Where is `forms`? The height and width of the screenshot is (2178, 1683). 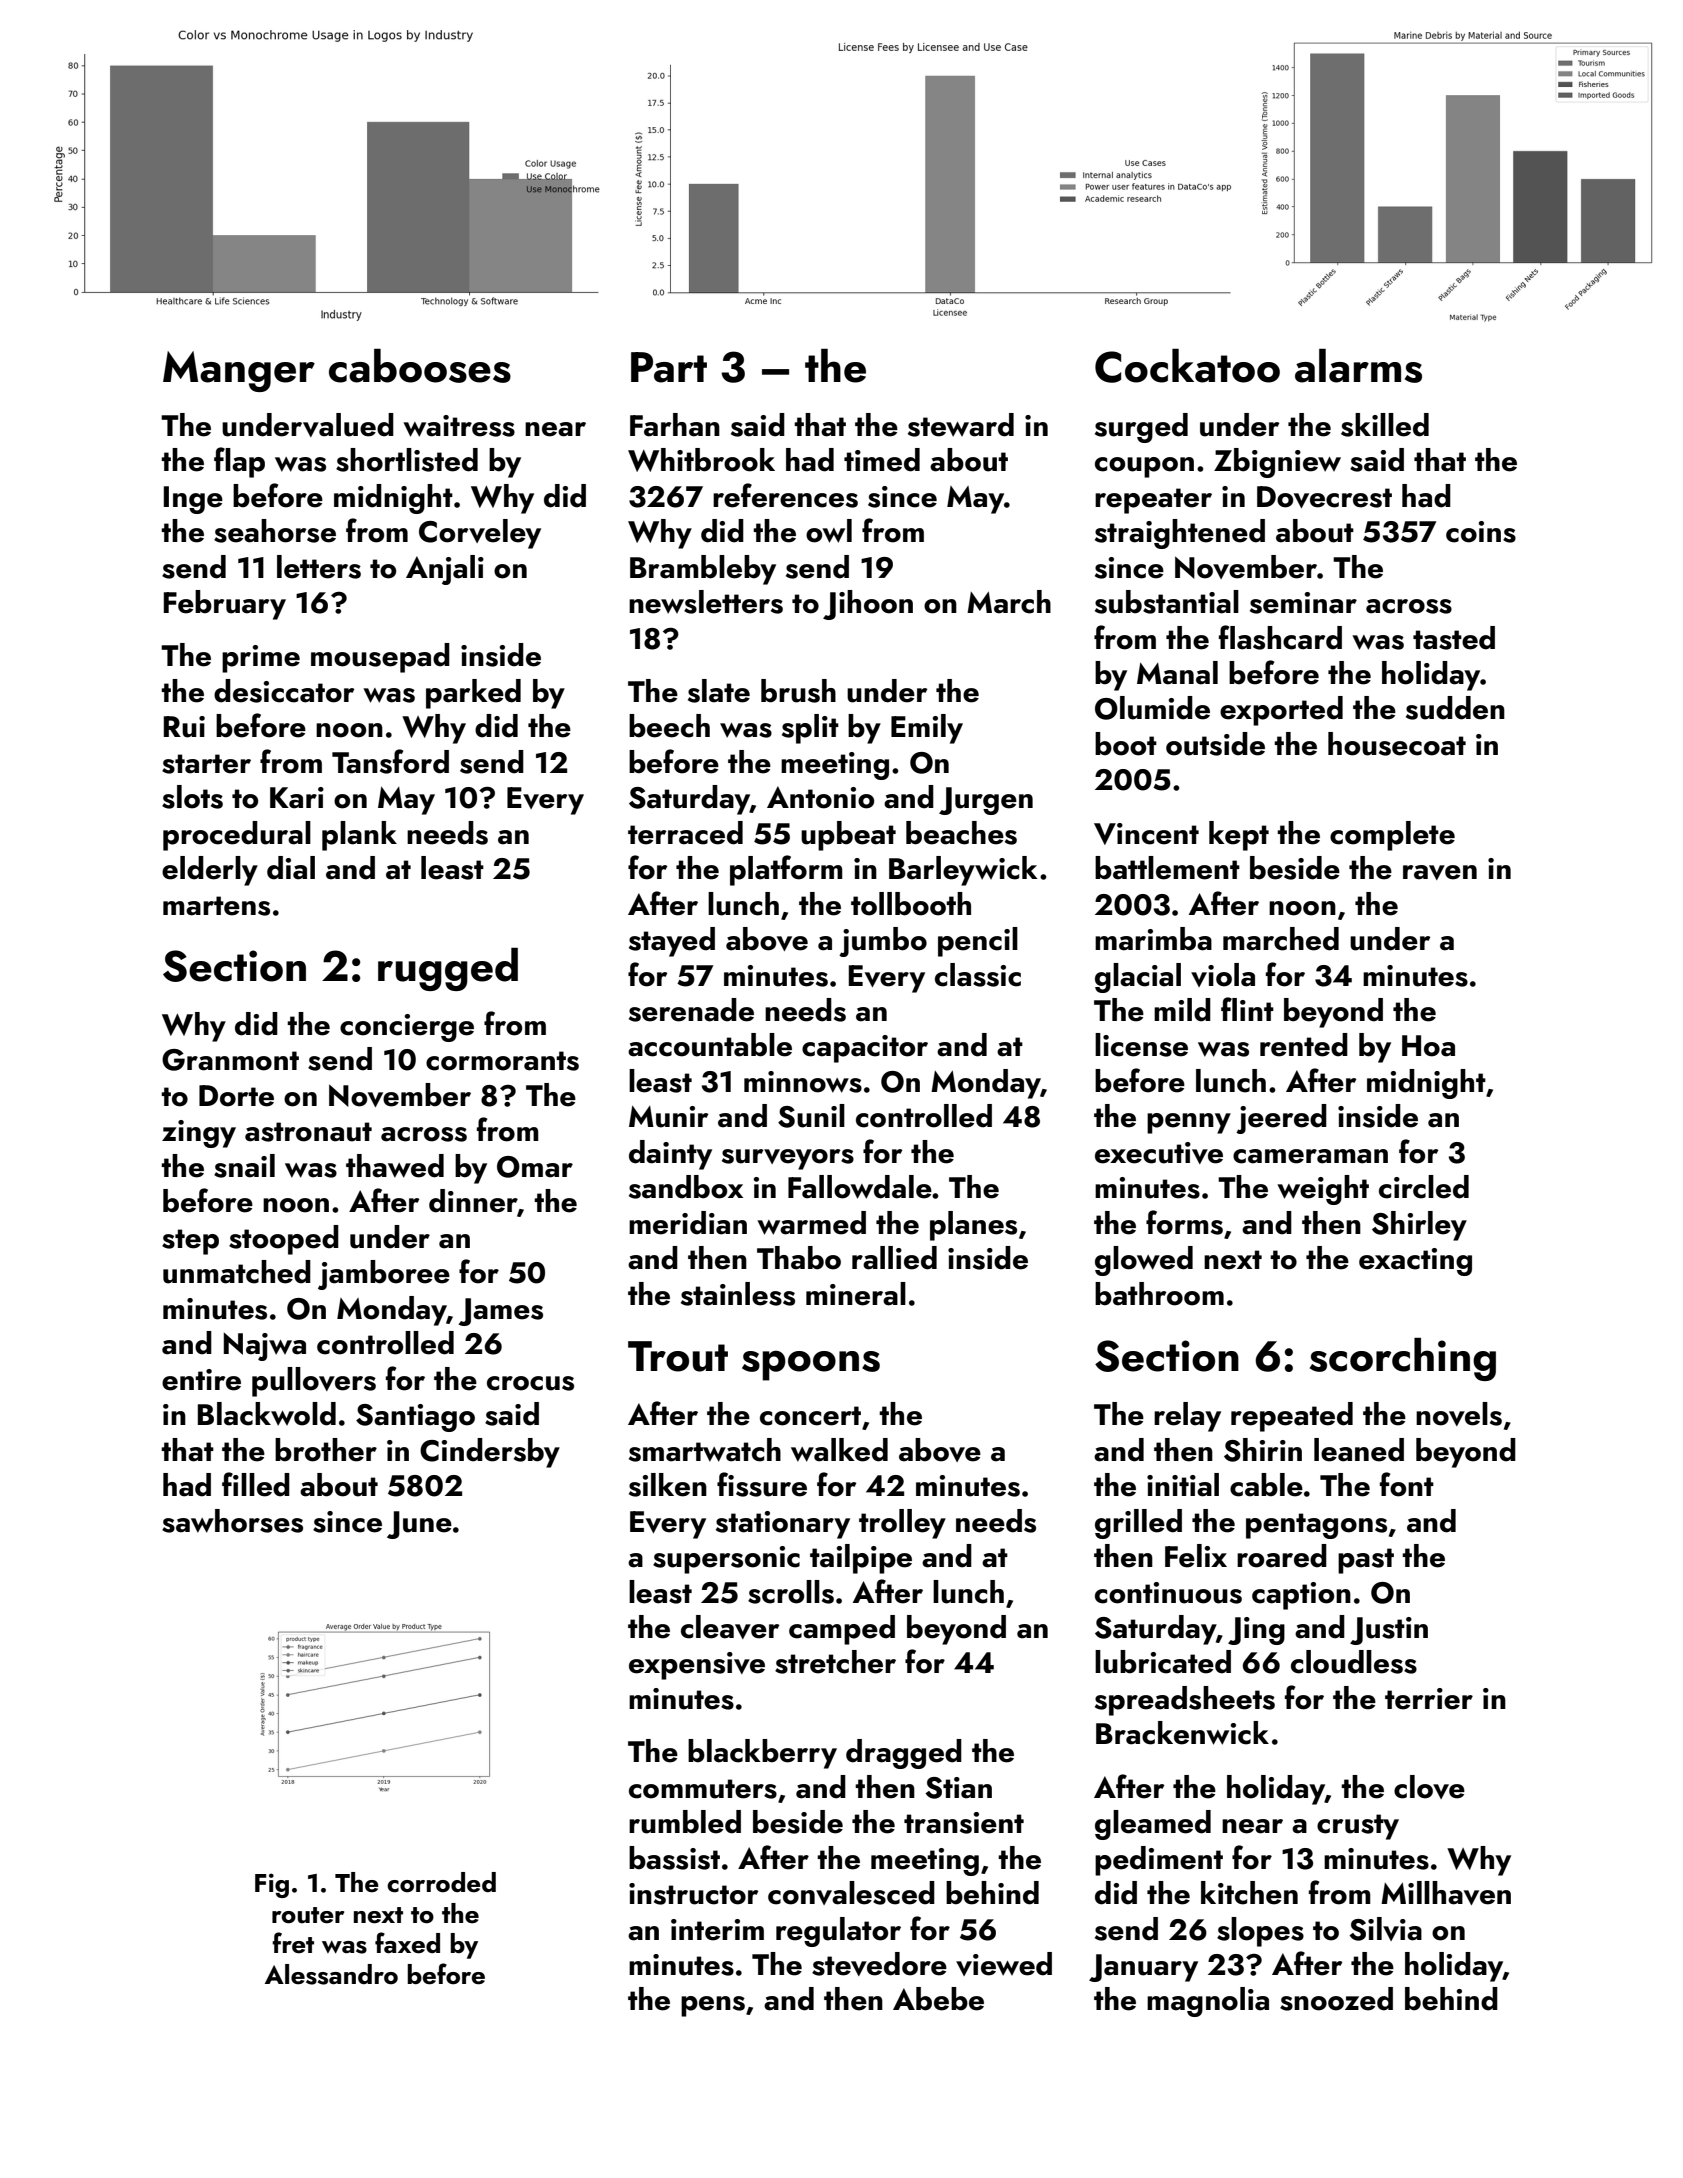 forms is located at coordinates (1184, 1222).
